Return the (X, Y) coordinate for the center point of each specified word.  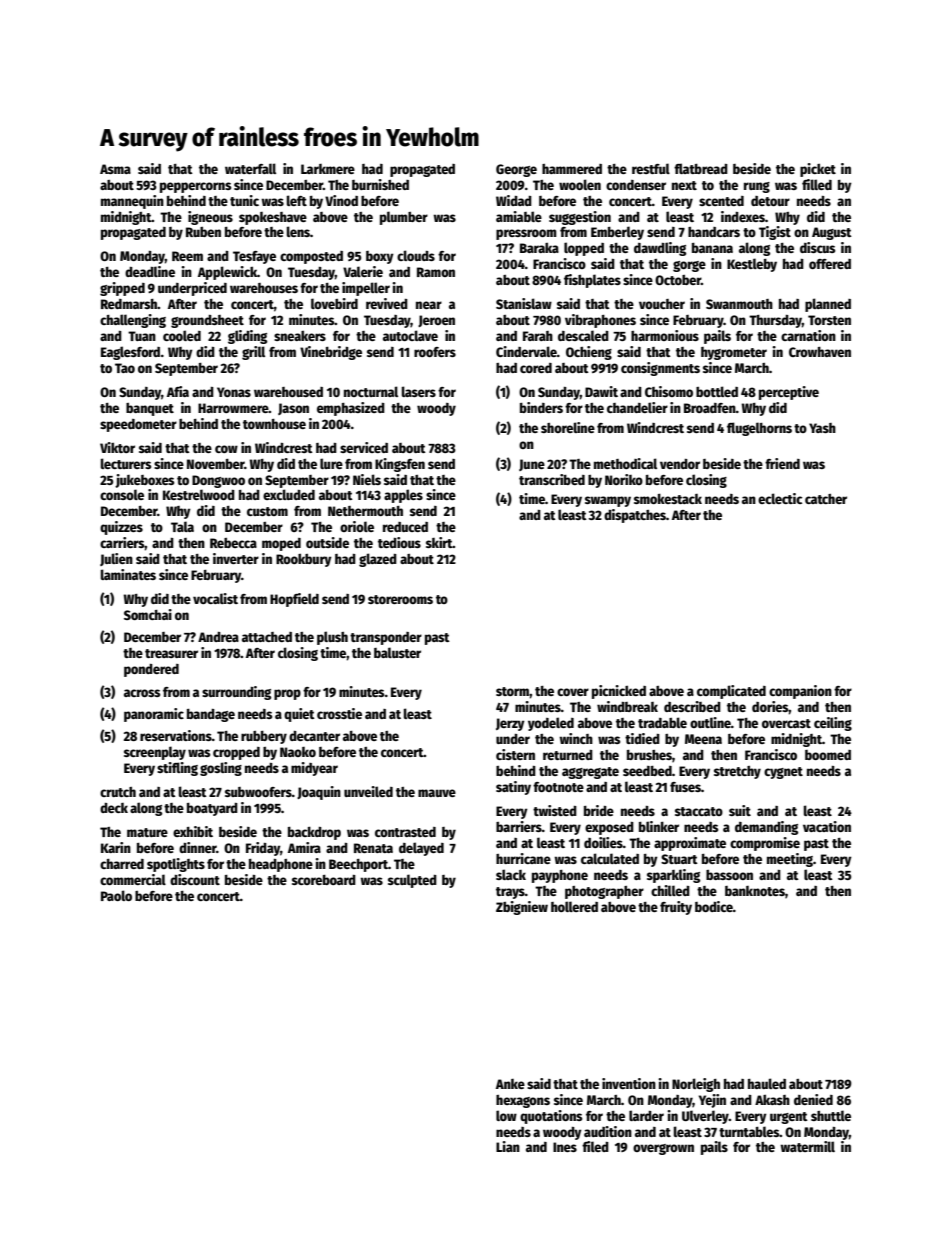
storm (512, 691)
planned (828, 305)
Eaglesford (130, 353)
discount (195, 879)
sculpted (412, 881)
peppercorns (195, 187)
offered (830, 264)
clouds (416, 255)
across (142, 693)
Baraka (539, 248)
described (692, 706)
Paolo (116, 895)
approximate (690, 844)
